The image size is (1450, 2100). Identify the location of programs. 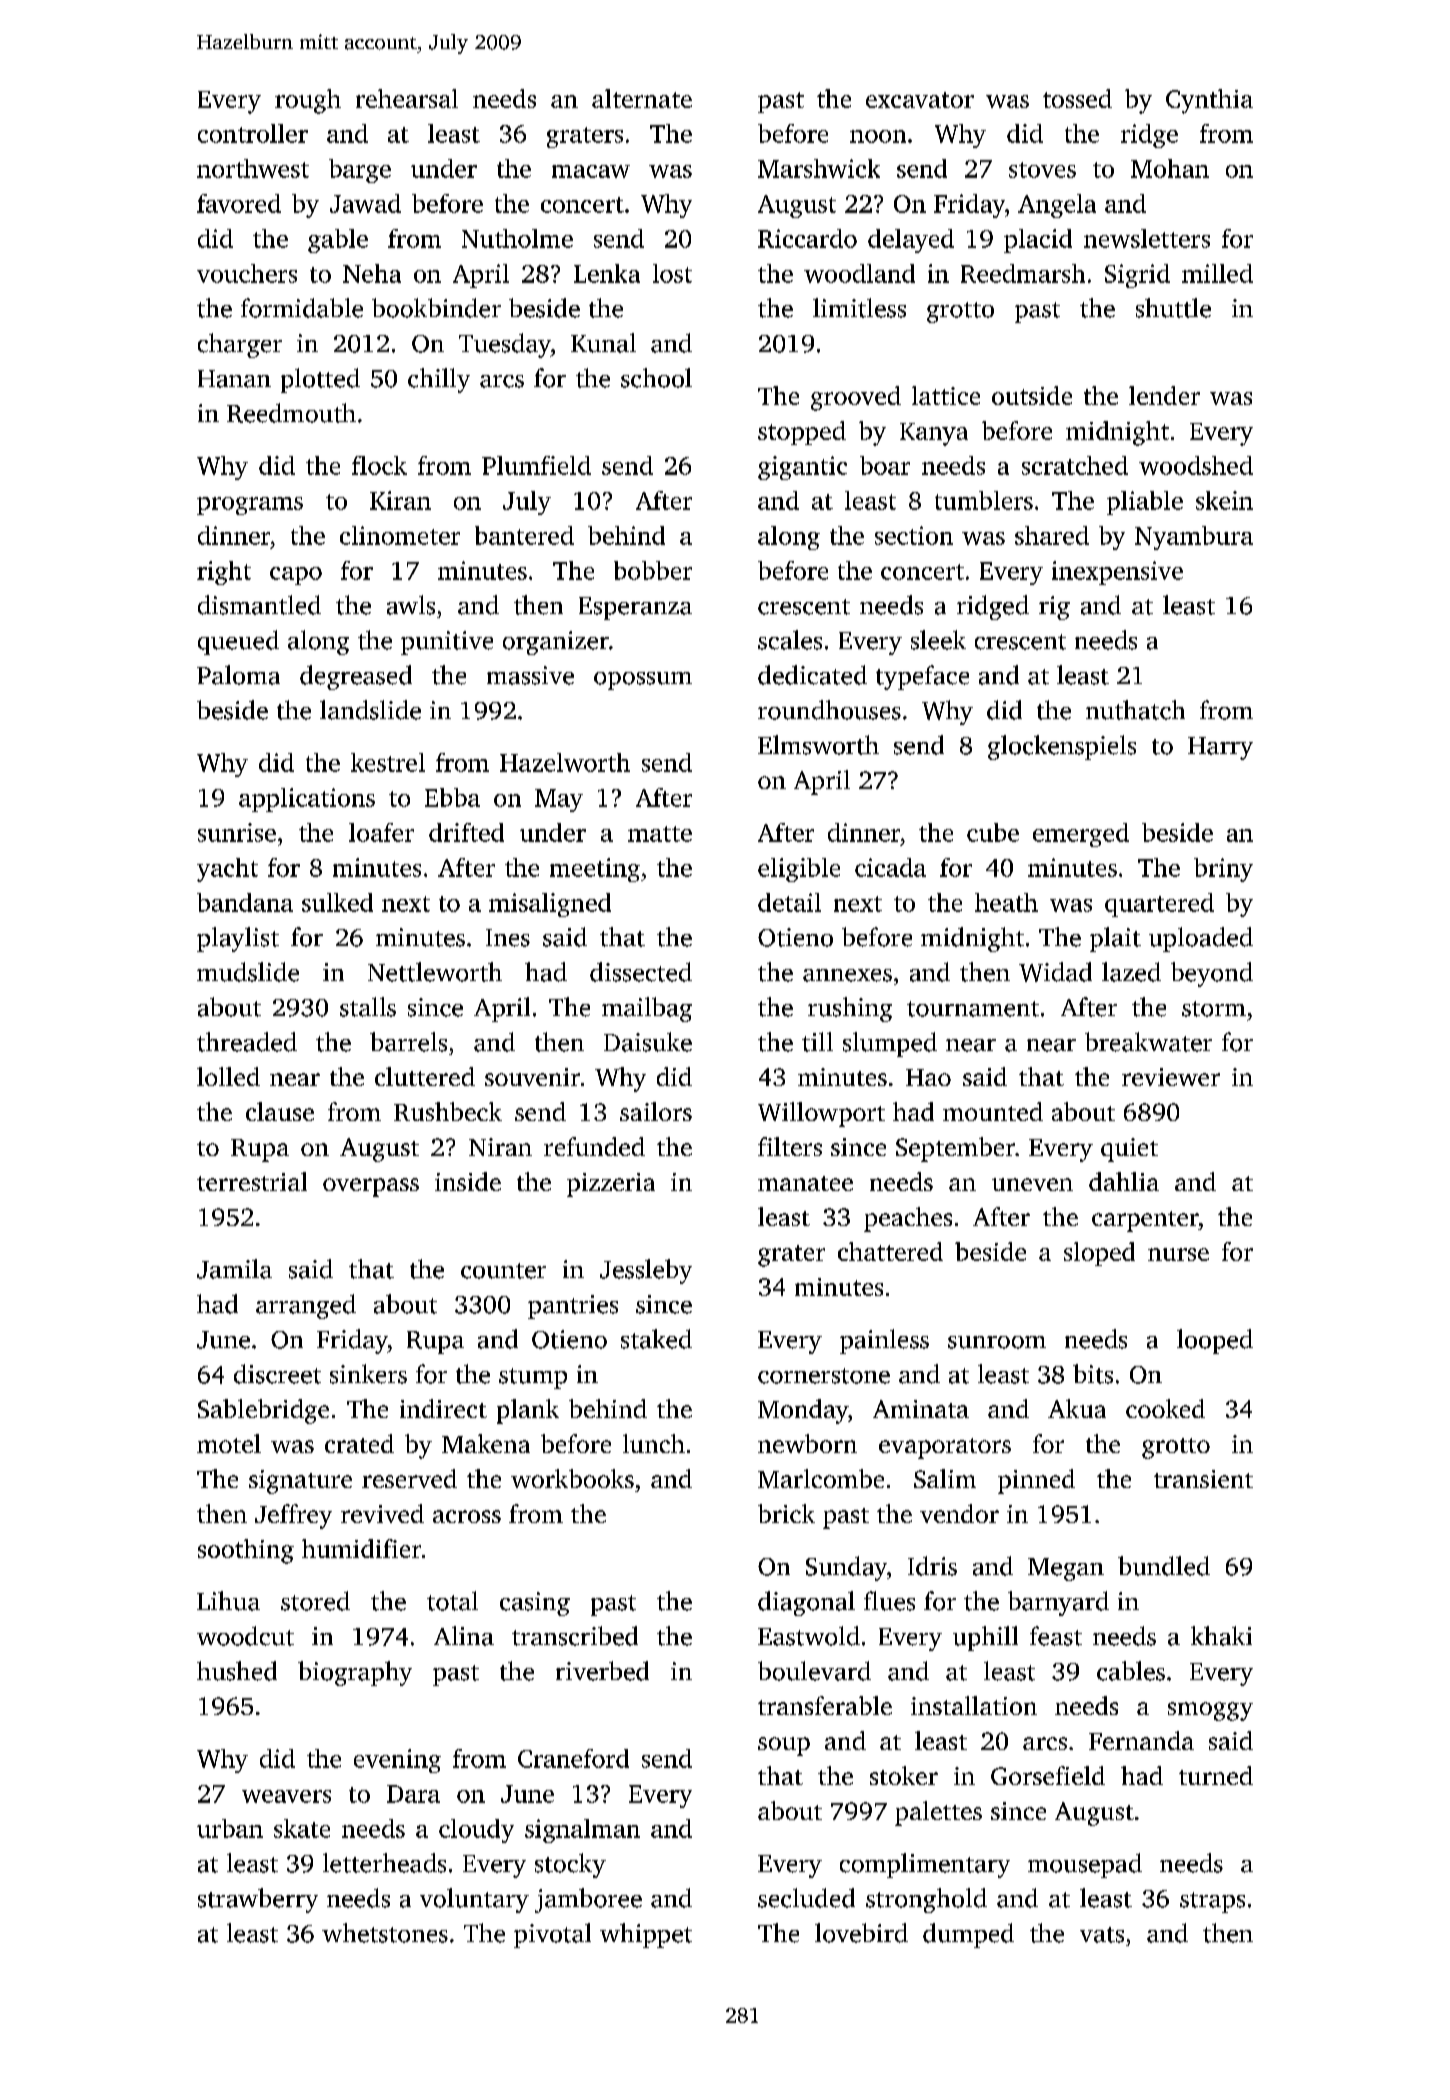
(250, 506).
